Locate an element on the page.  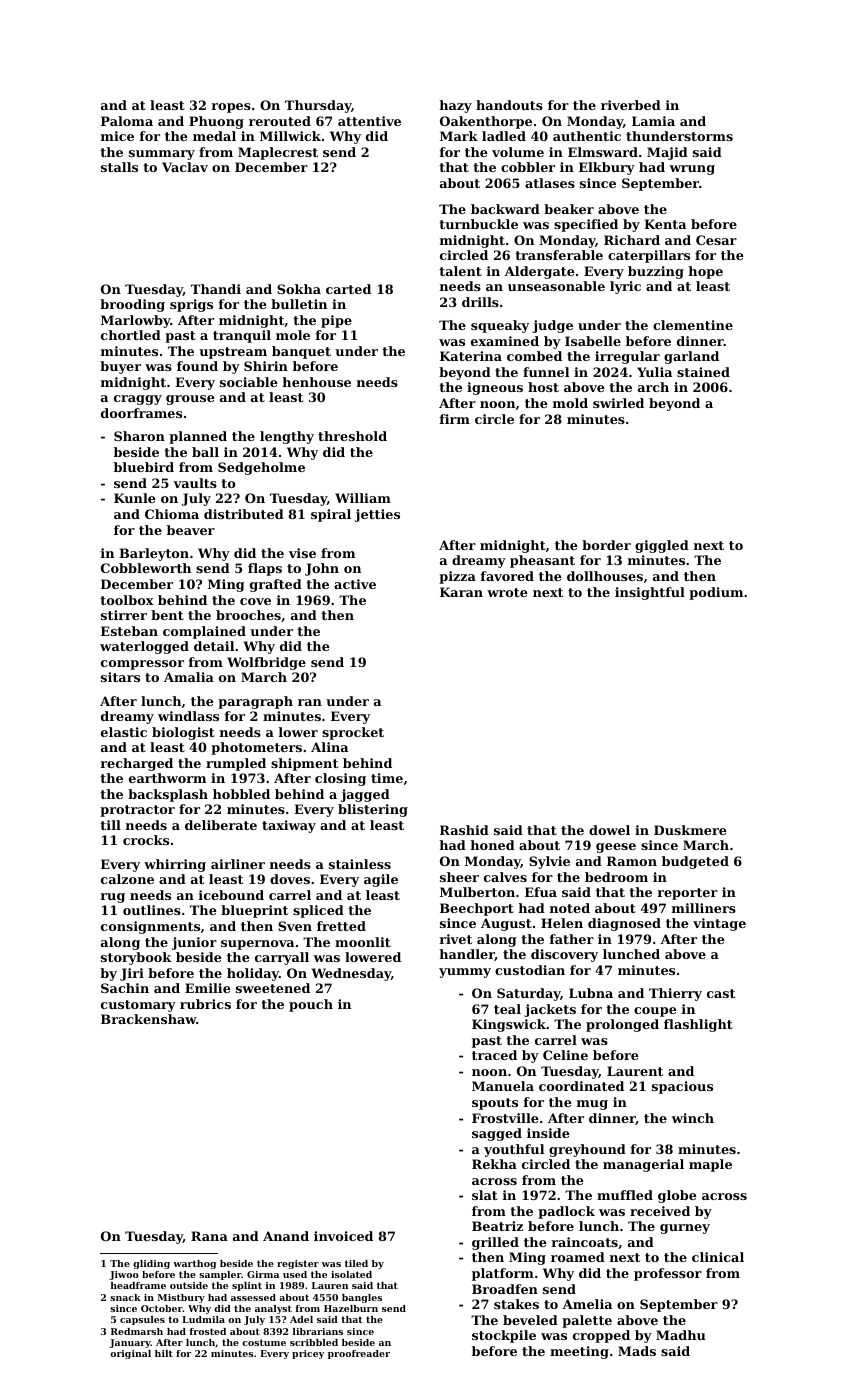
specified is located at coordinates (586, 225).
